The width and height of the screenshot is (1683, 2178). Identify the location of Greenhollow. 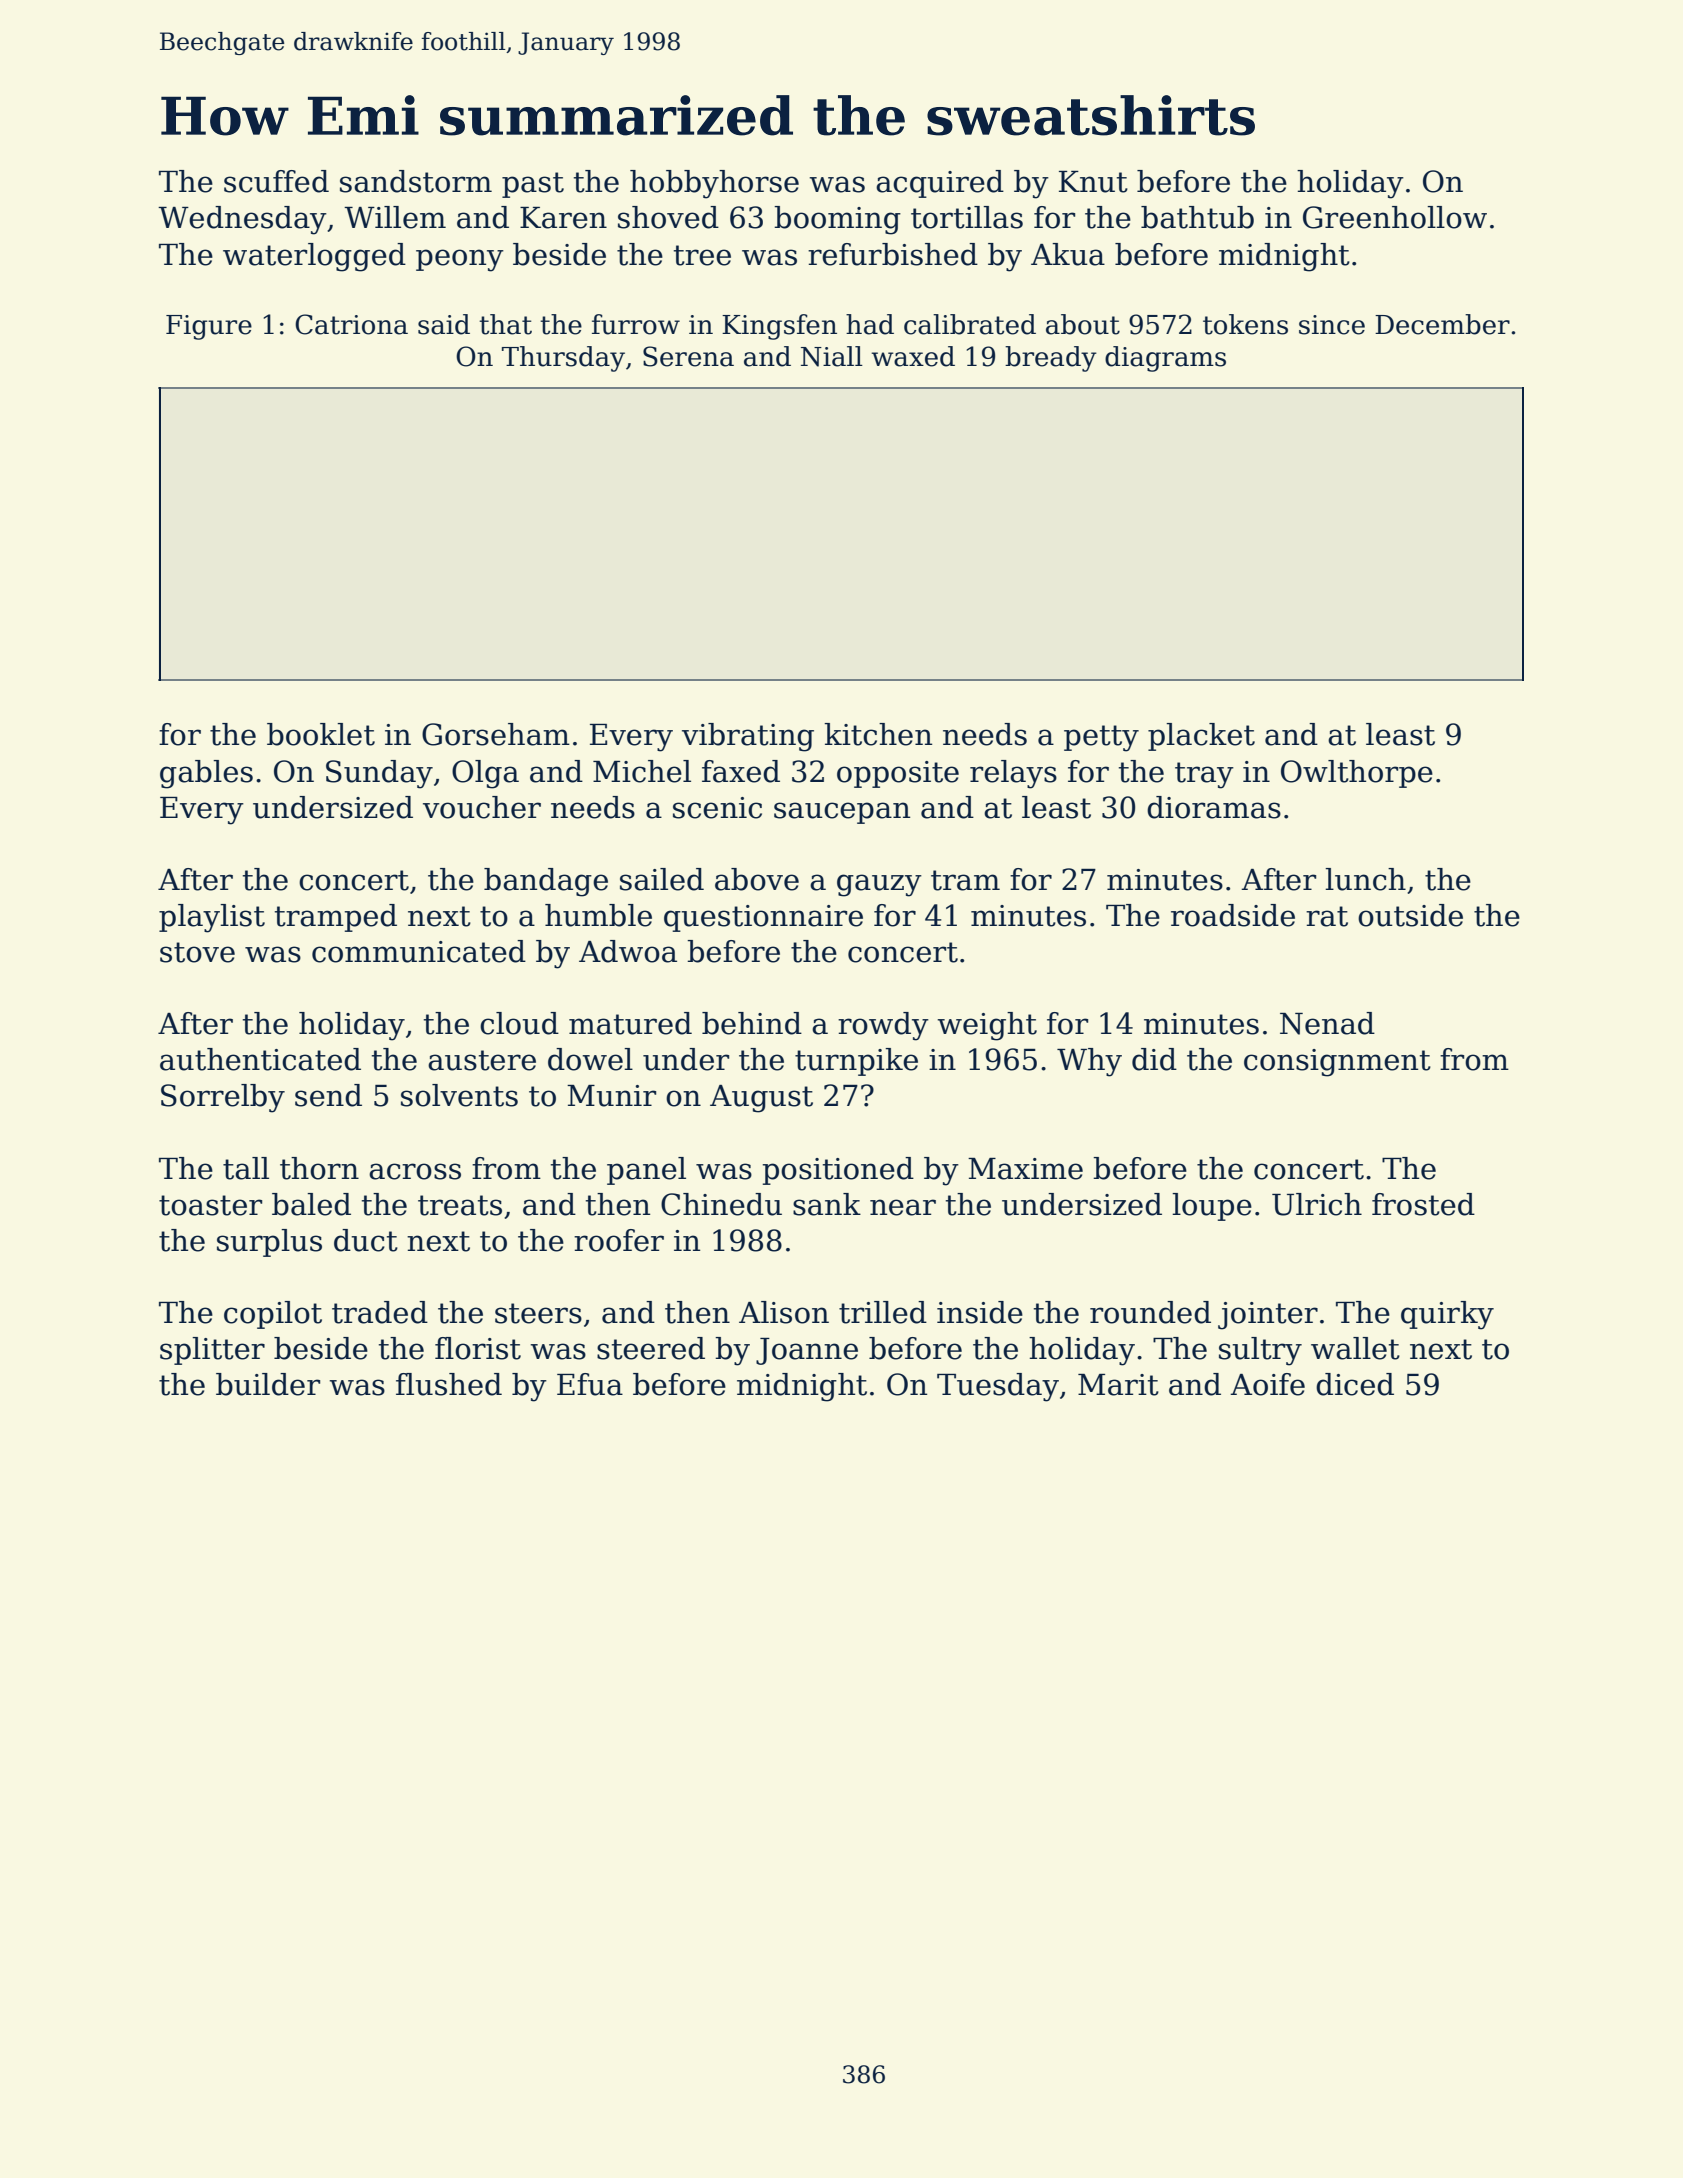
(1395, 217).
